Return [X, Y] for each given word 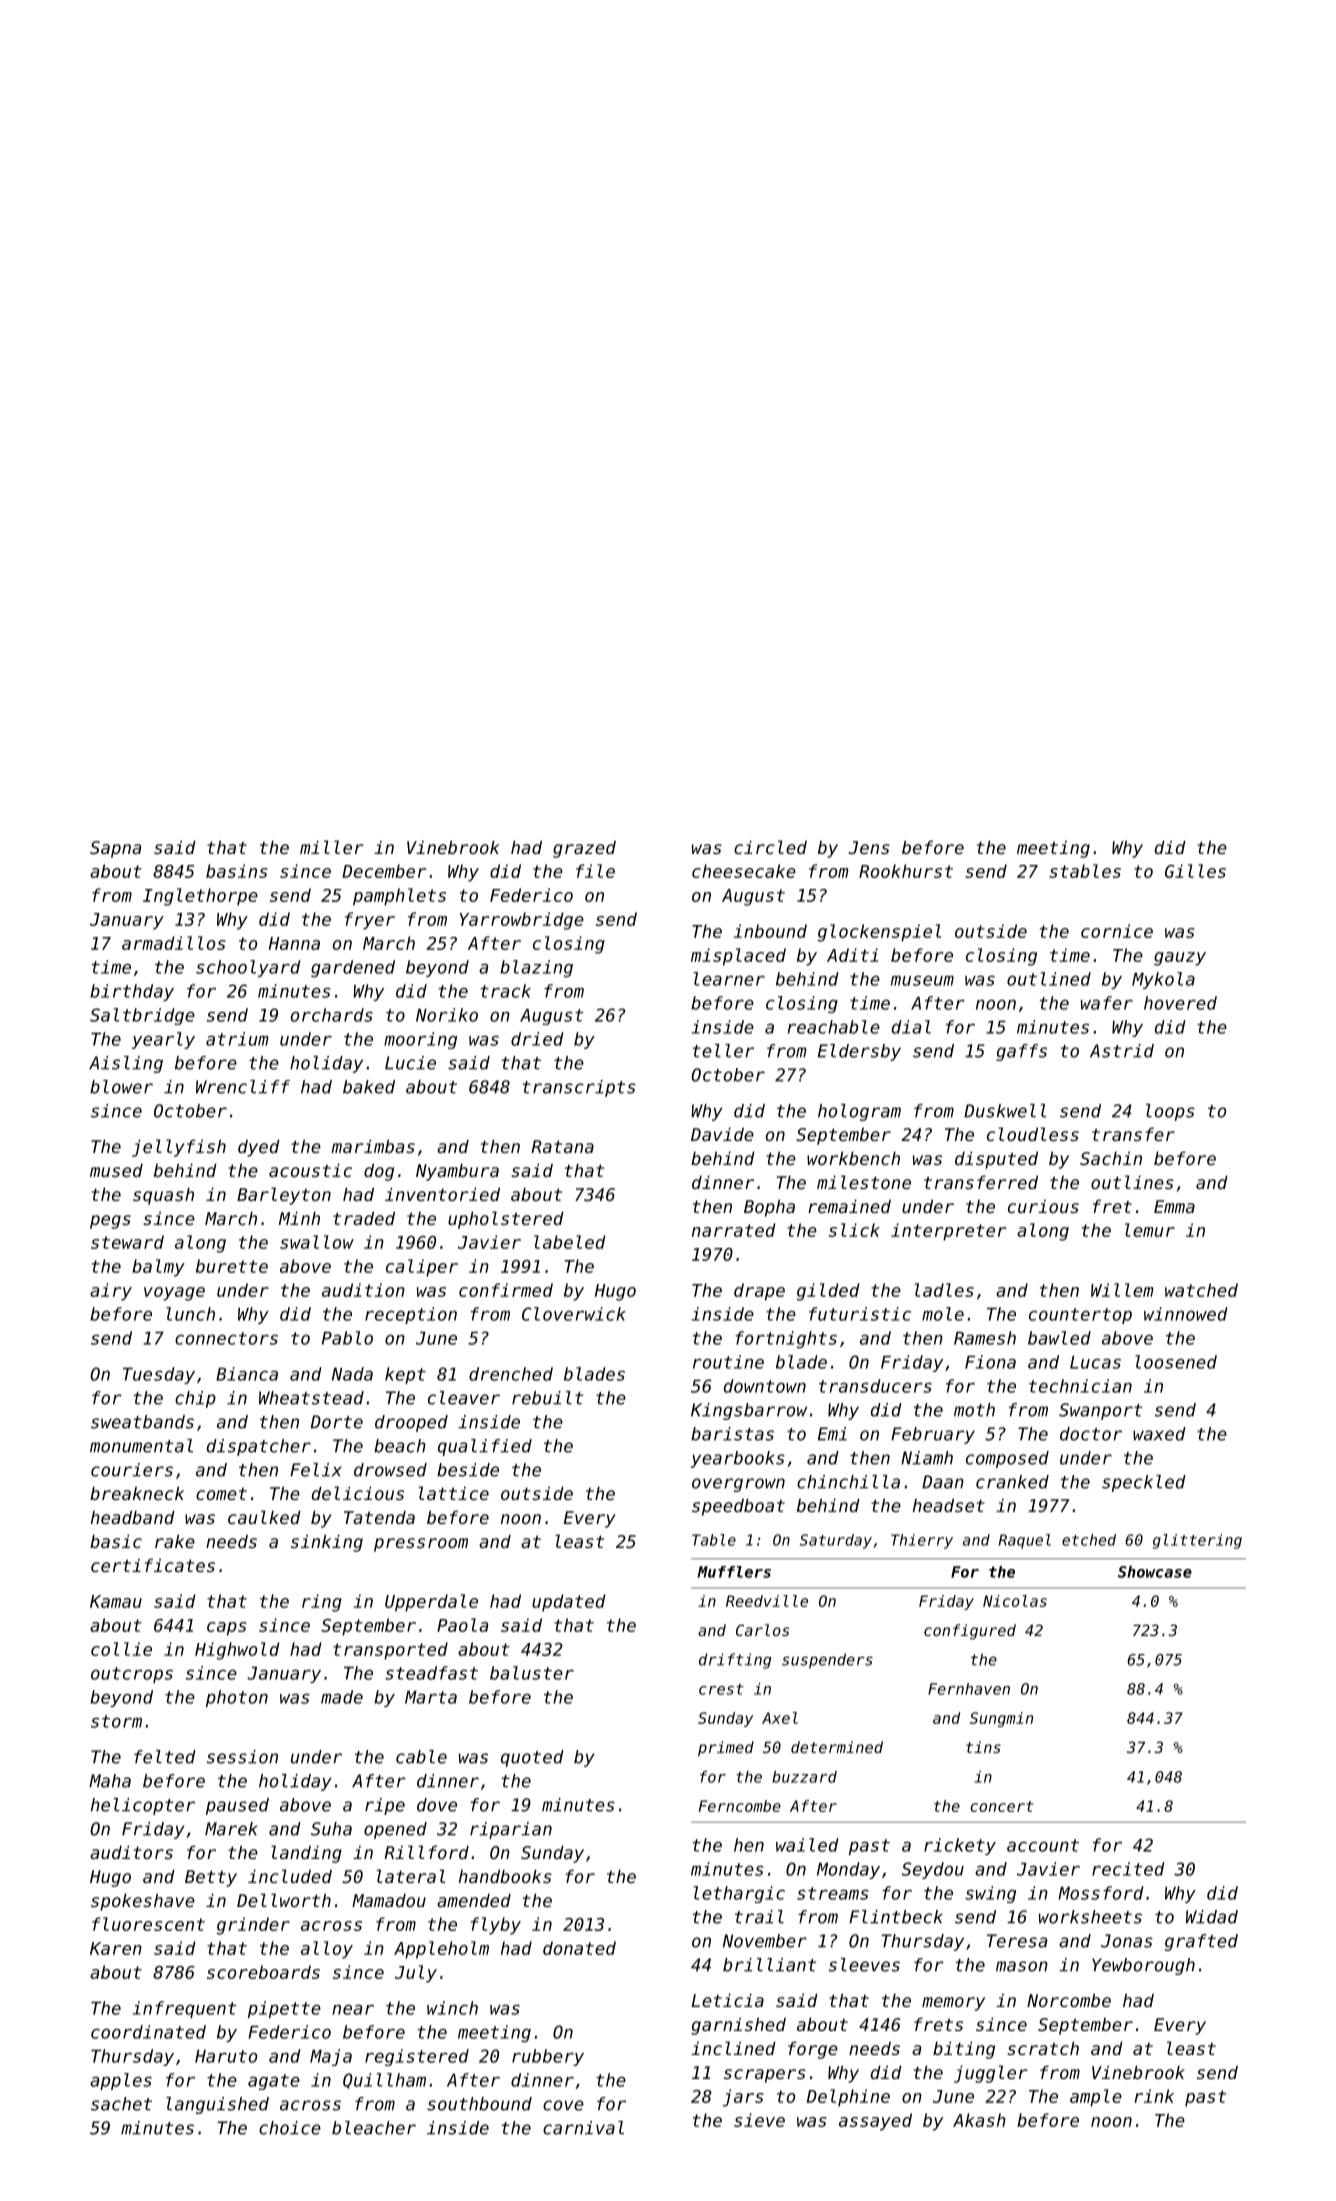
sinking [327, 1543]
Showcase [1155, 1572]
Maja [331, 2057]
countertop [1080, 1316]
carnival [583, 2128]
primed [726, 1748]
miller [332, 847]
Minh [299, 1218]
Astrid [1122, 1051]
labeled [569, 1242]
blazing [536, 968]
